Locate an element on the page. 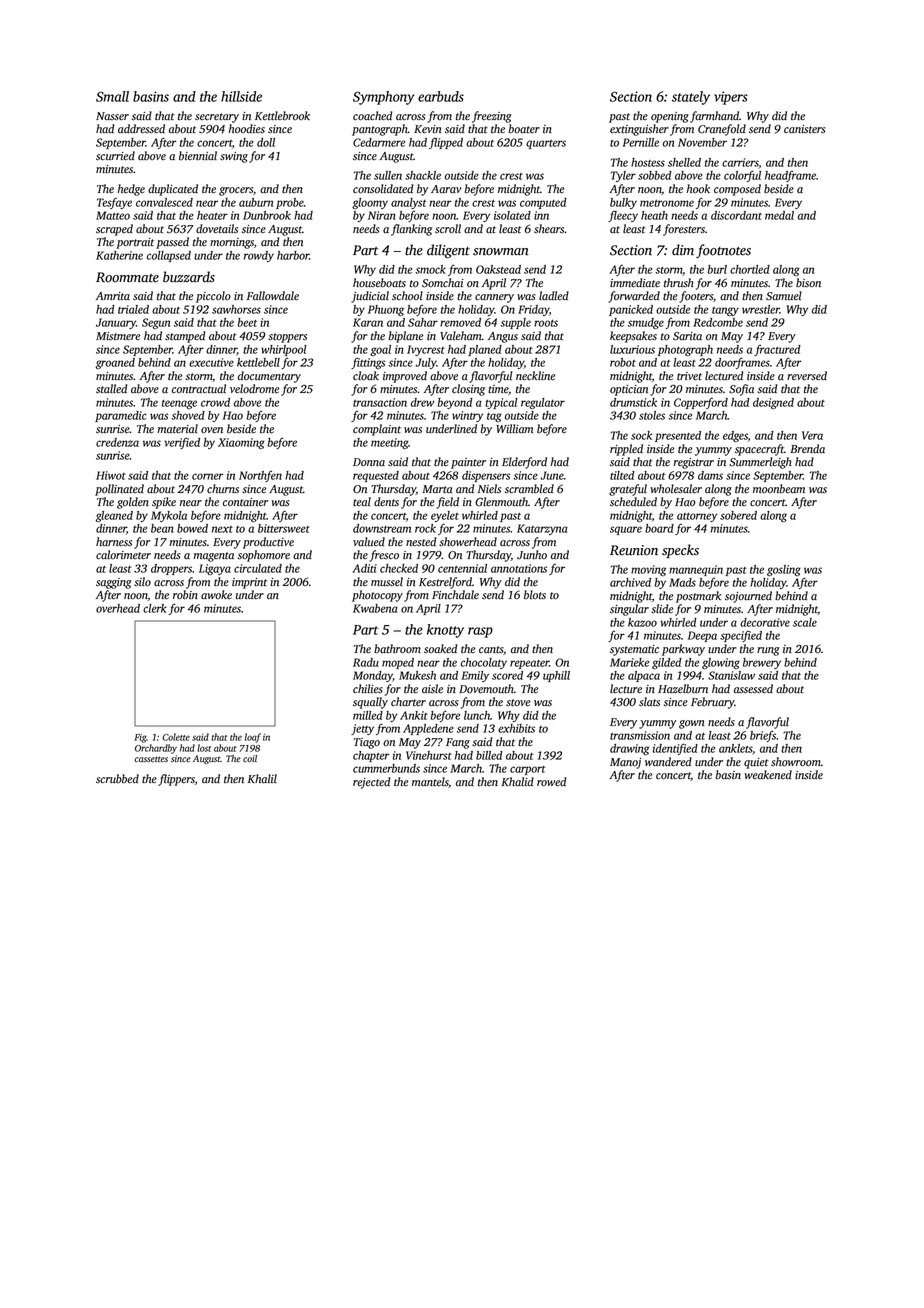  flippers is located at coordinates (176, 780).
